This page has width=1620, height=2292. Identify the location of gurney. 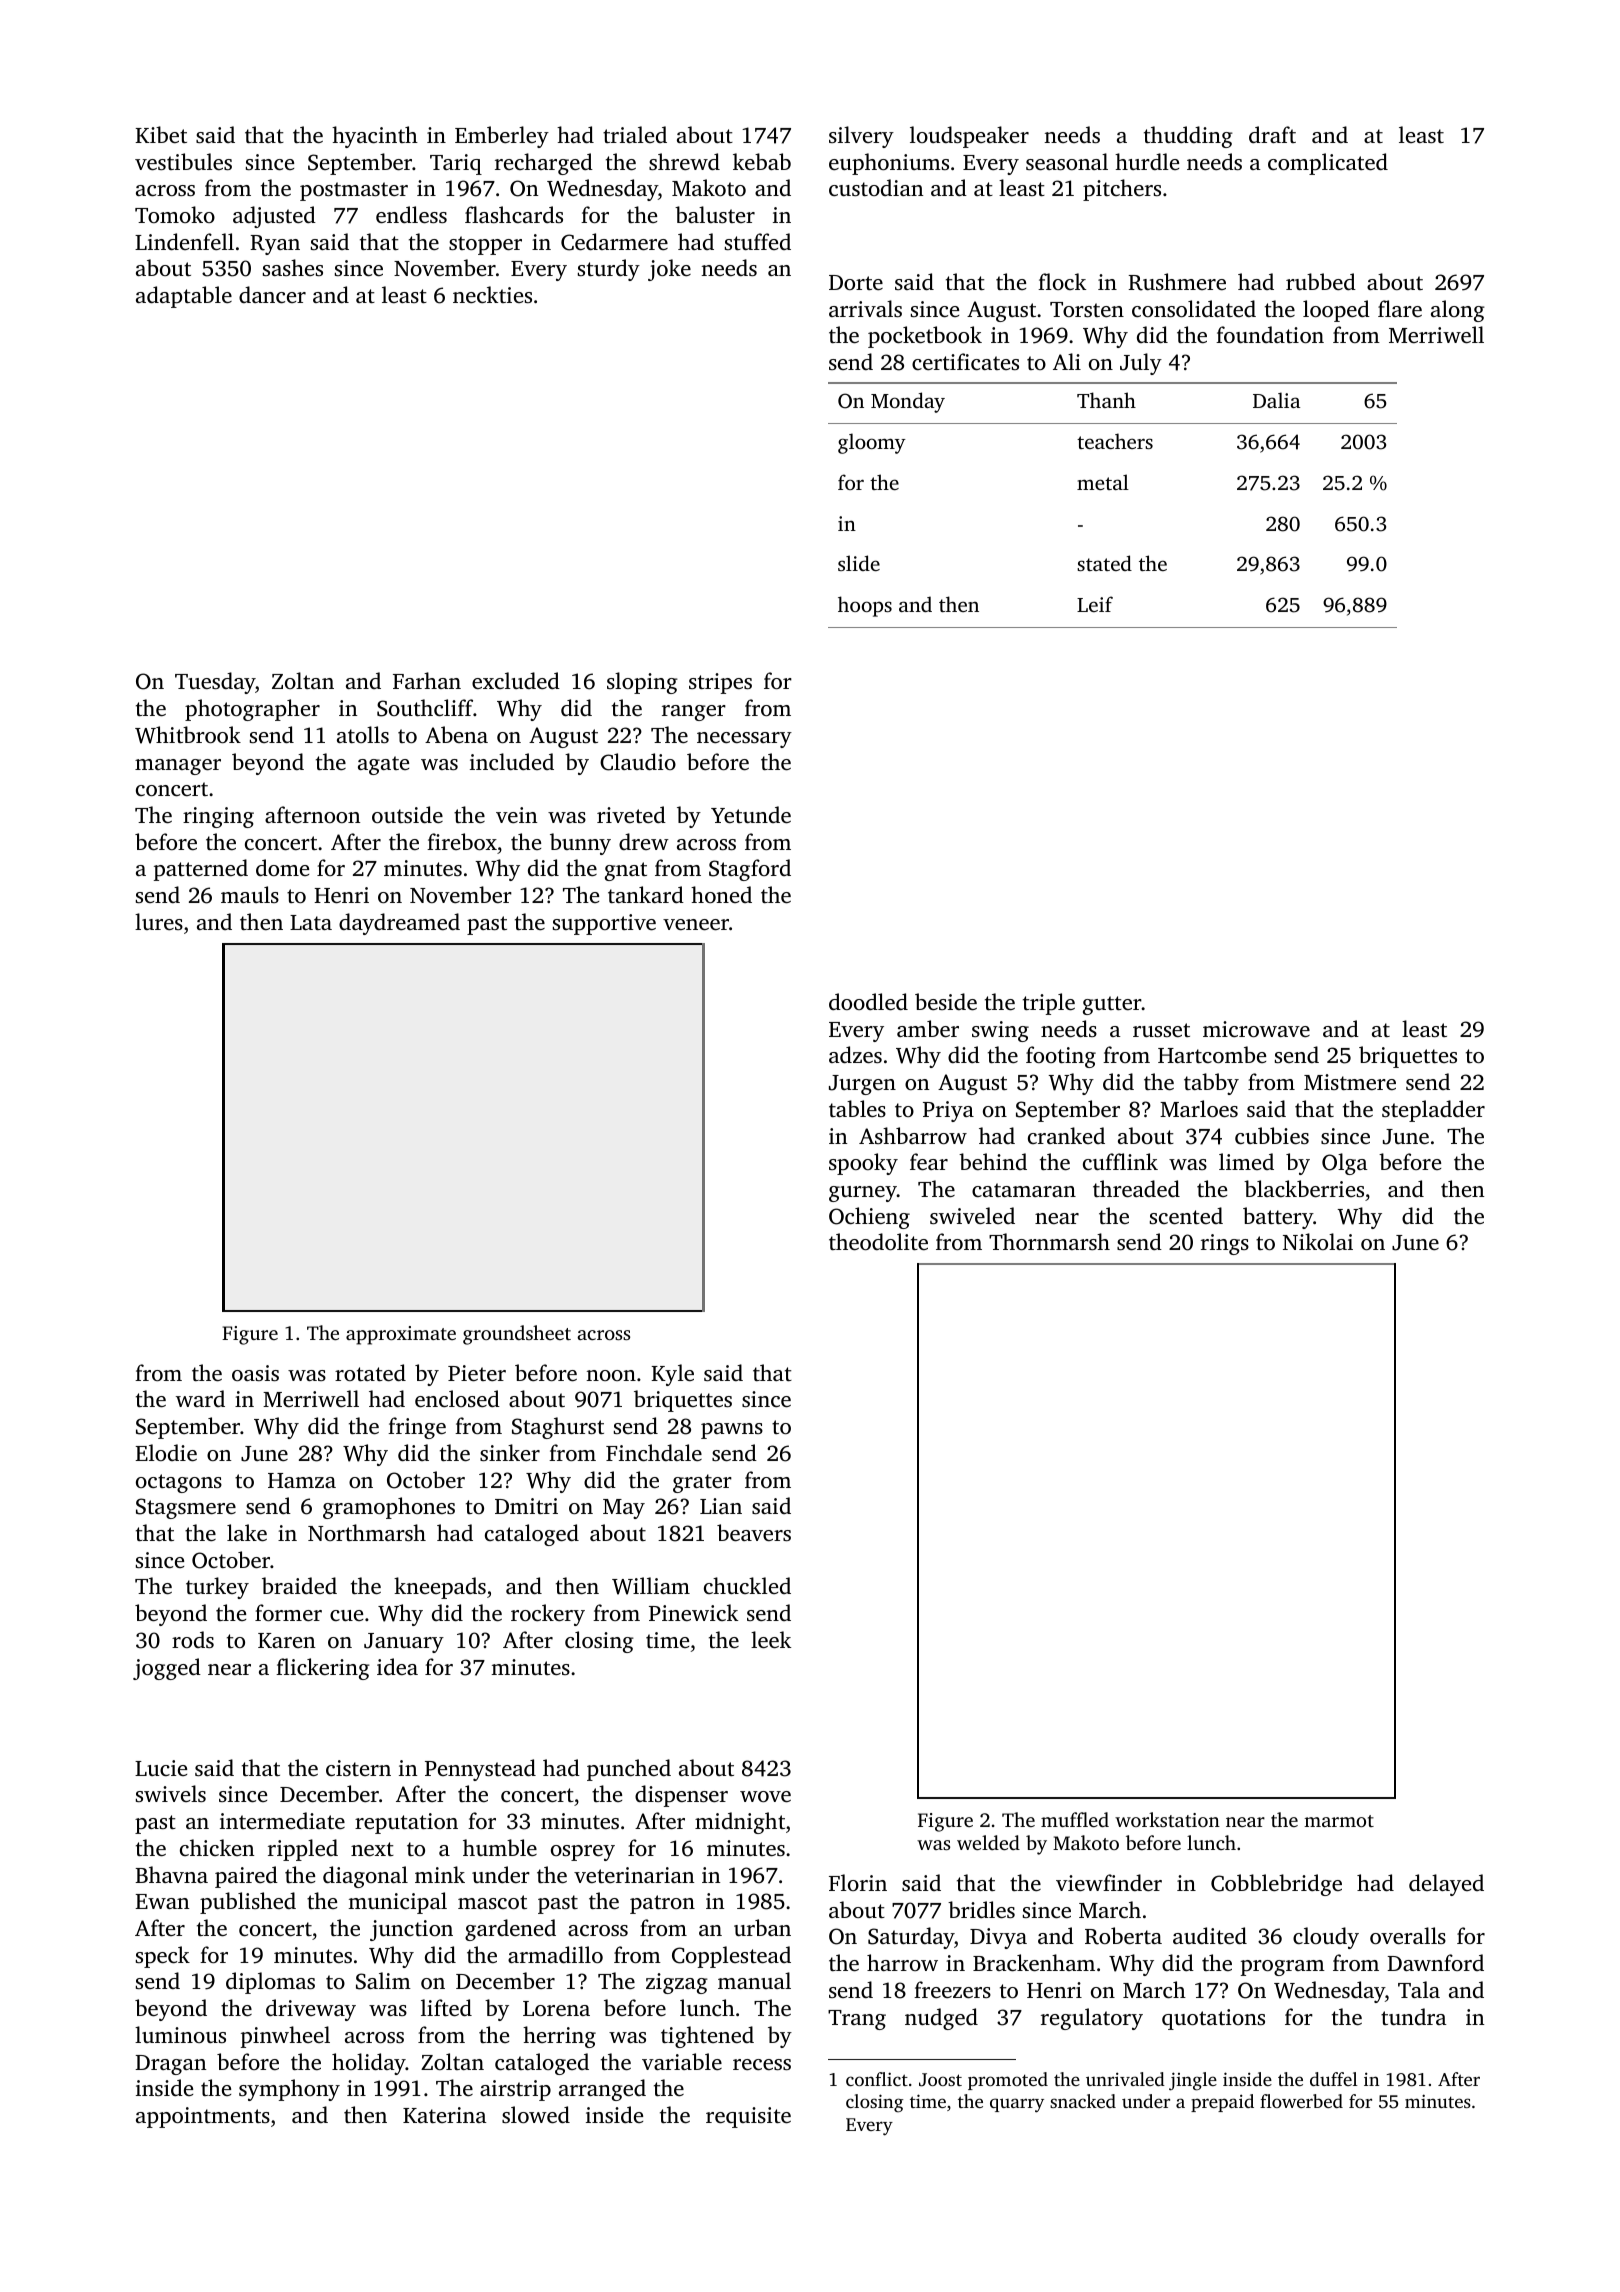
(863, 1194).
